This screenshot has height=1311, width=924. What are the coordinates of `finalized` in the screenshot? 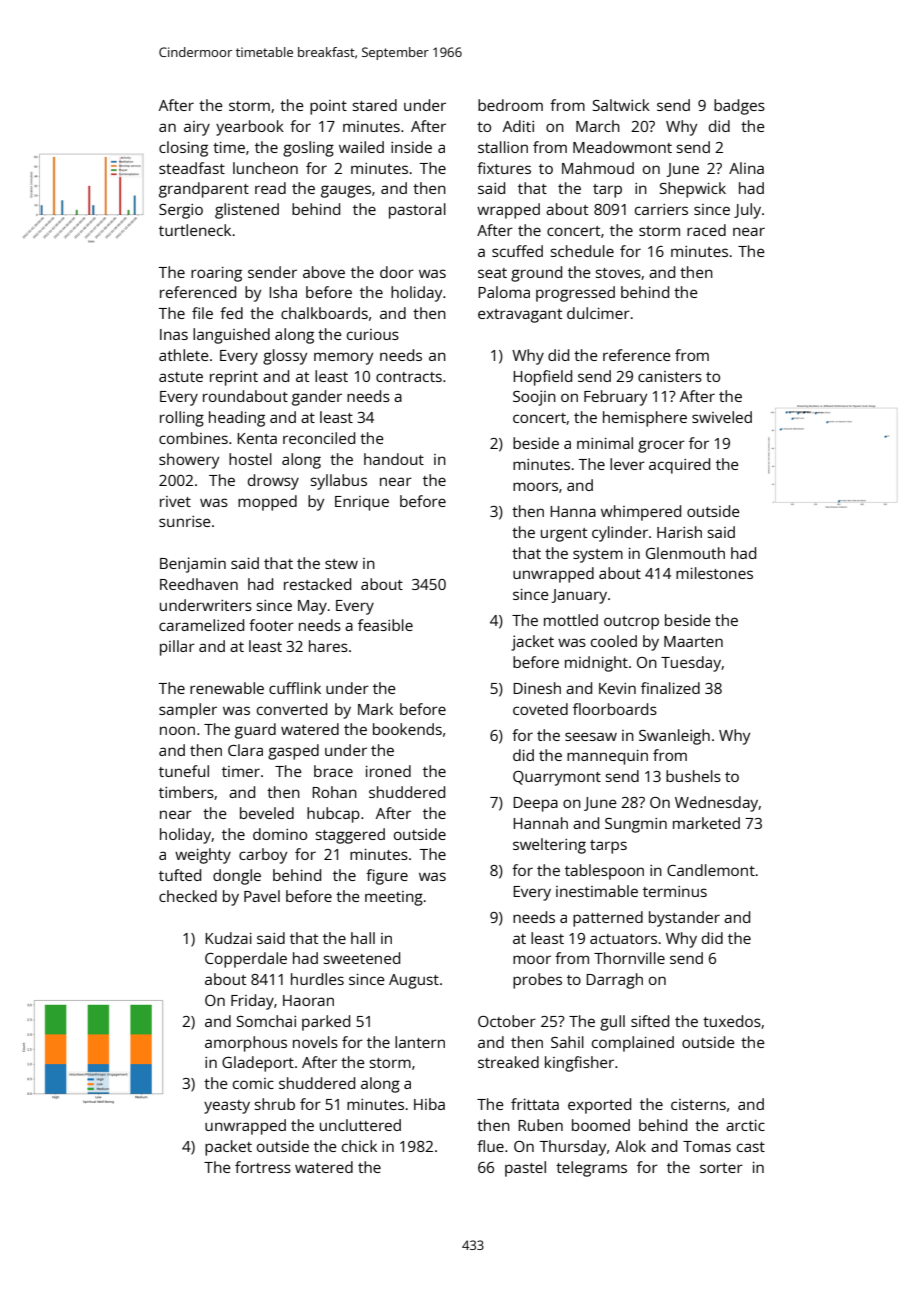 It's located at (670, 688).
